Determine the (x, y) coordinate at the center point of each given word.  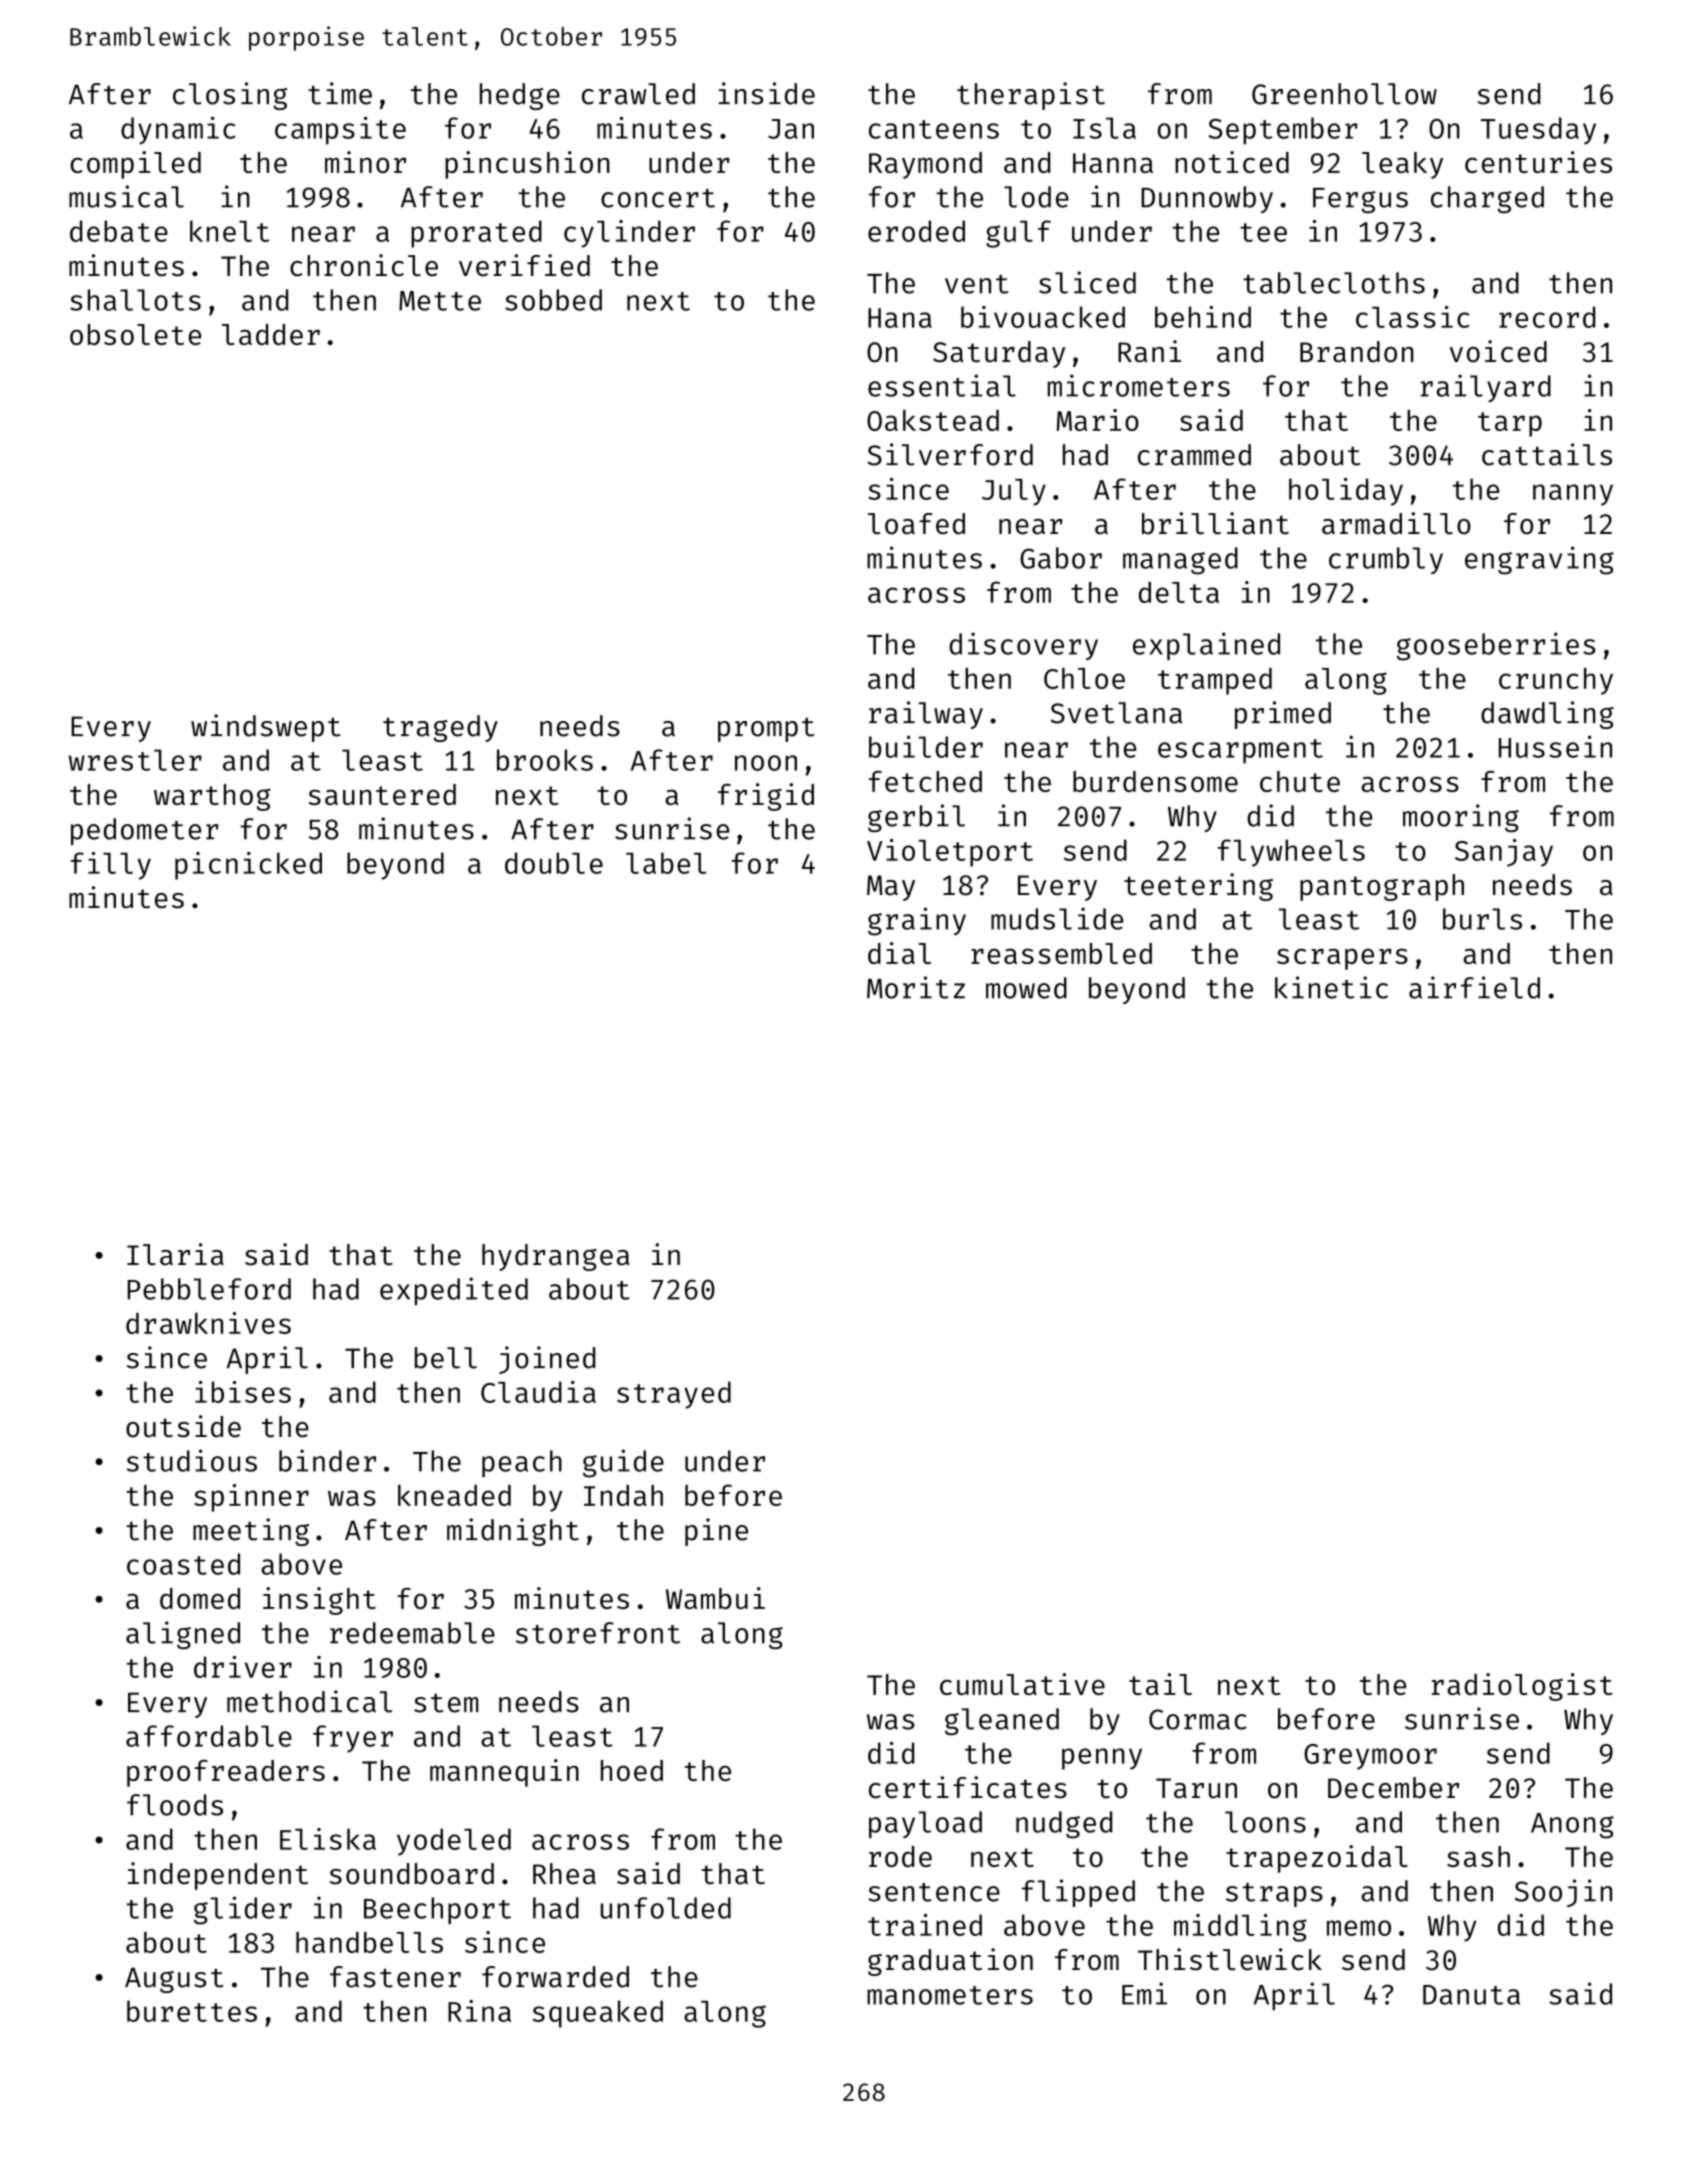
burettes (192, 2011)
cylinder (629, 234)
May (891, 888)
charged (1487, 199)
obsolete (135, 334)
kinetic (1331, 987)
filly (111, 866)
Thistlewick (1230, 1959)
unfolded (666, 1908)
